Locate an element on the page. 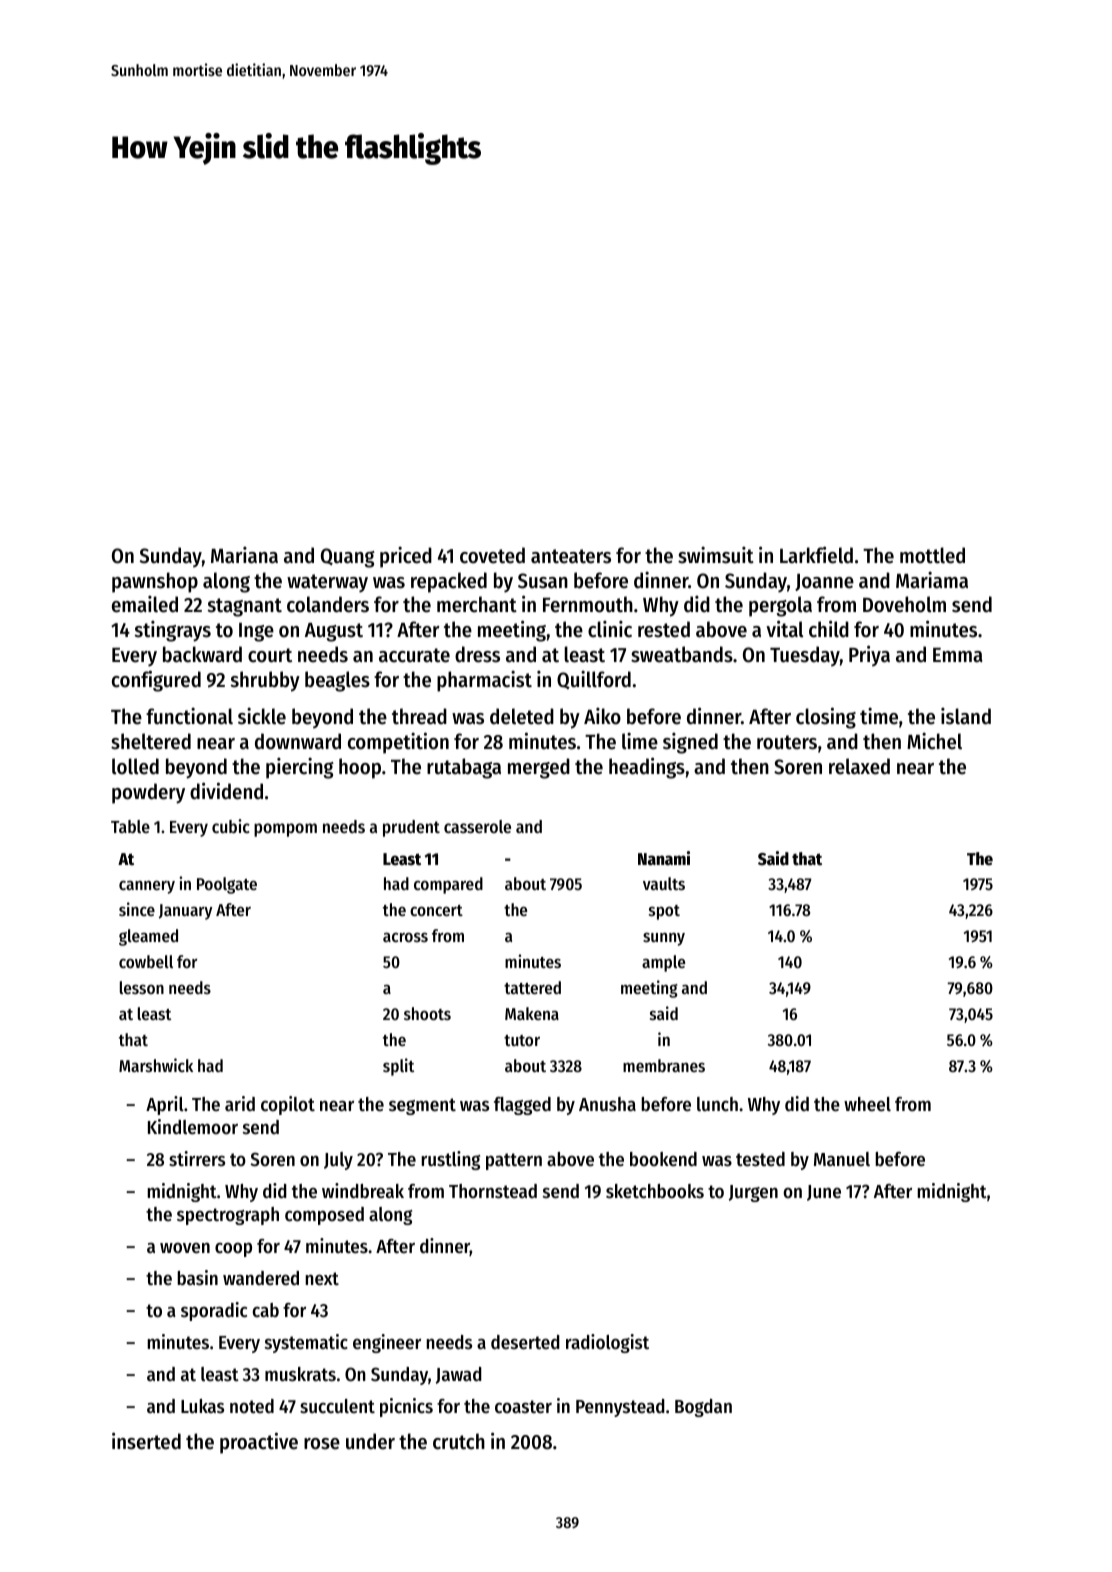  sketchbooks is located at coordinates (655, 1191).
